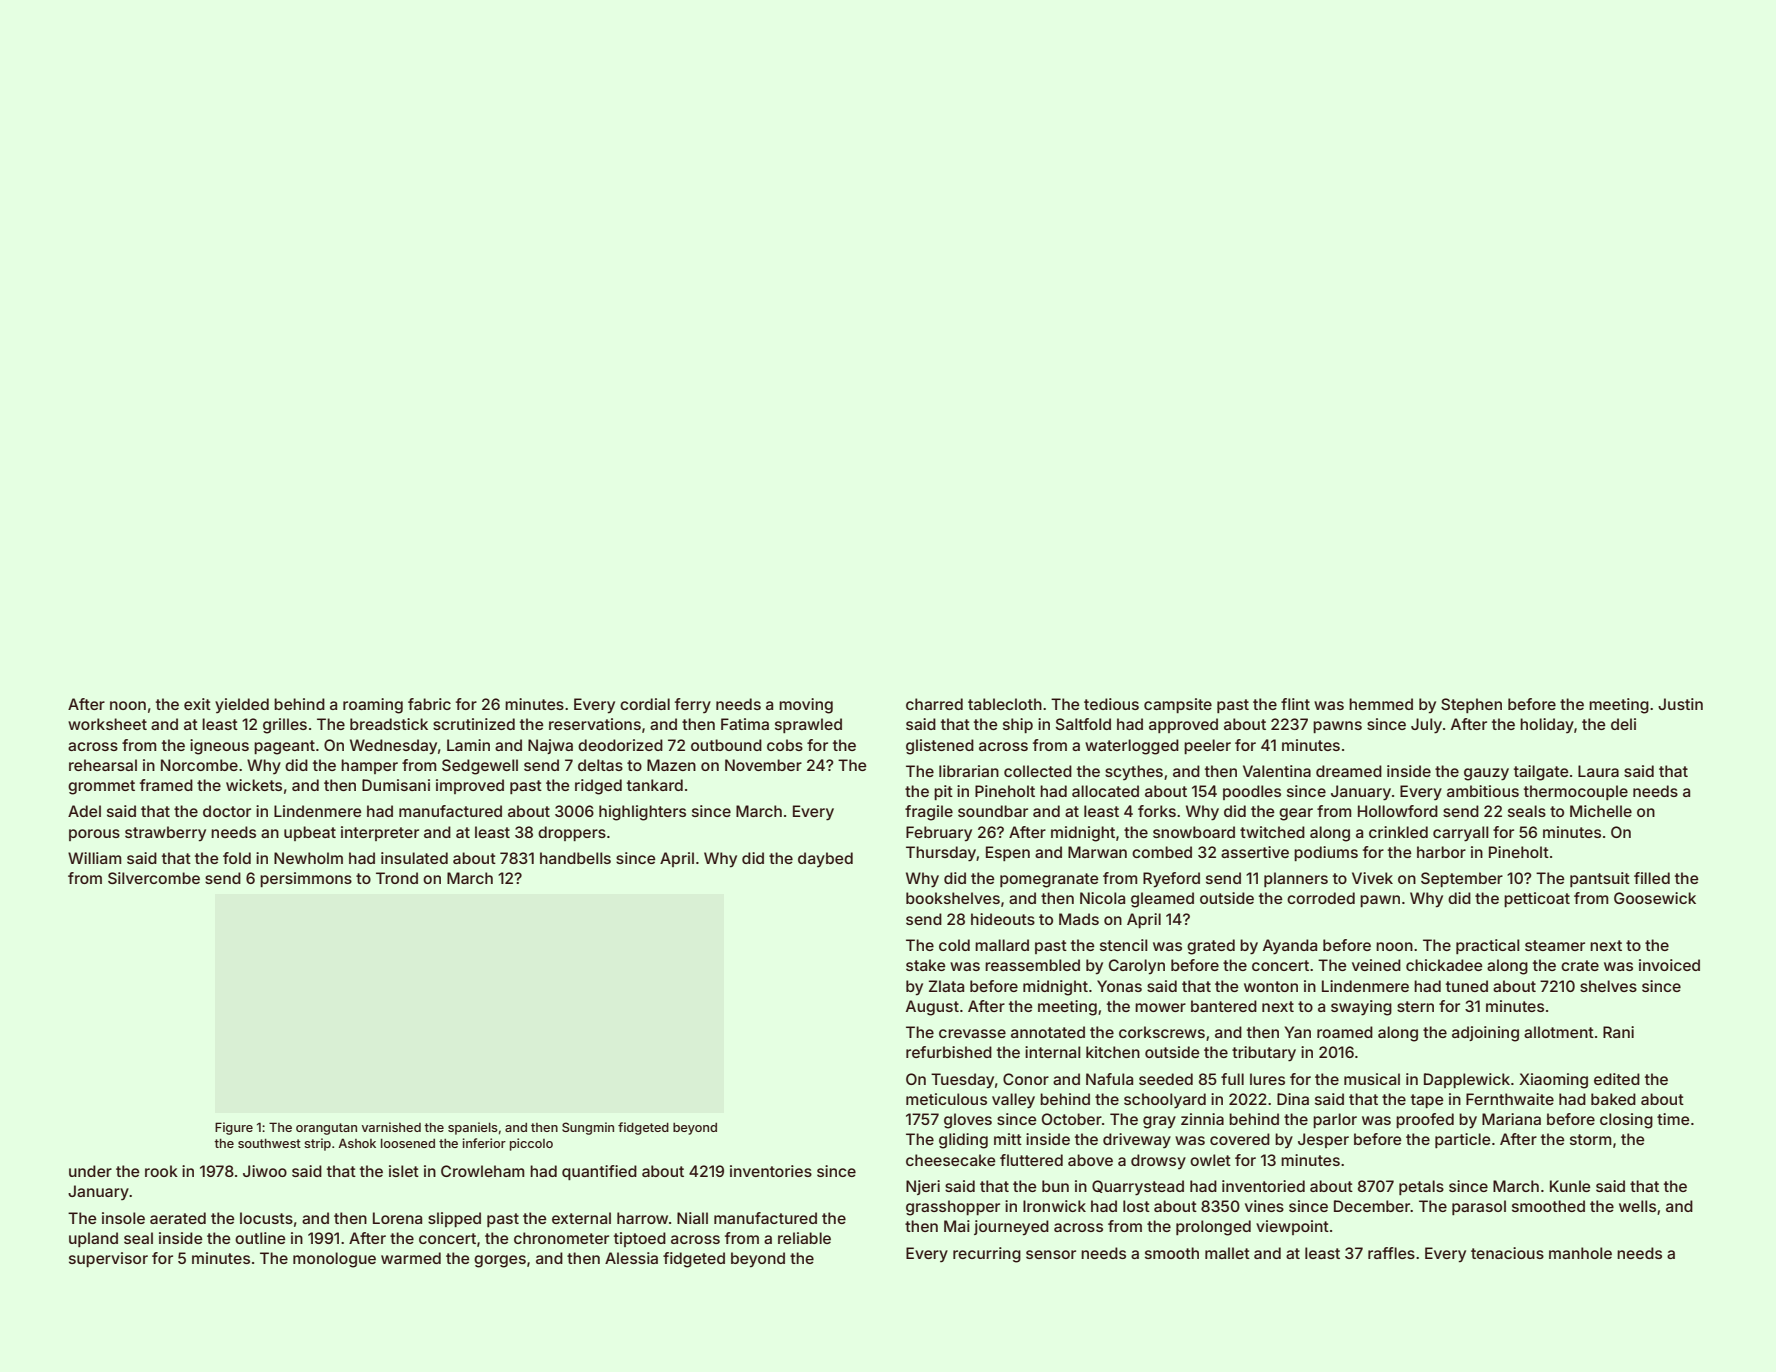 The width and height of the page is (1776, 1372). I want to click on Figure, so click(234, 1128).
